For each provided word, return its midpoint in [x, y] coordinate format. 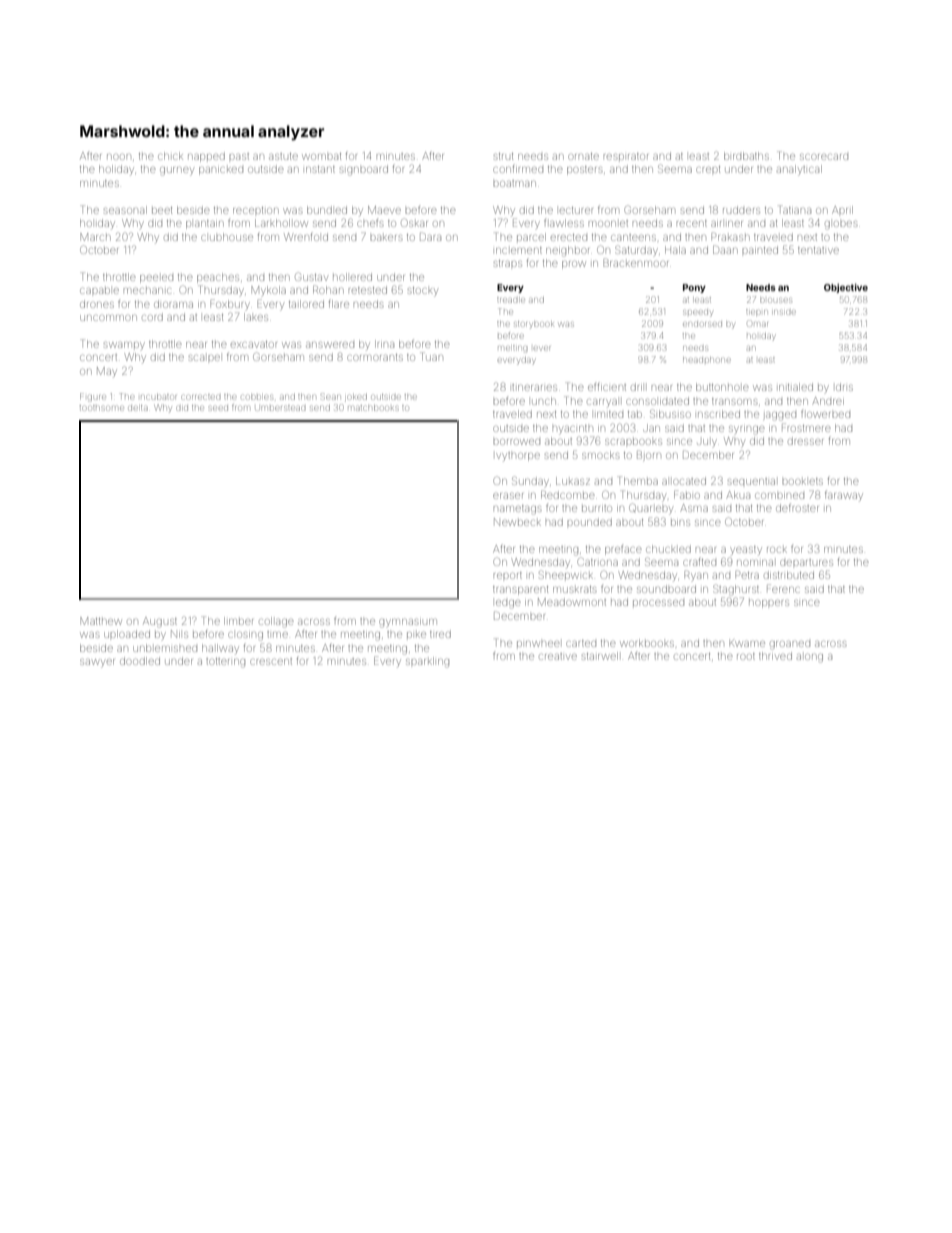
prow [573, 265]
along [810, 658]
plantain [204, 224]
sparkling [427, 662]
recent [692, 223]
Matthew [100, 621]
